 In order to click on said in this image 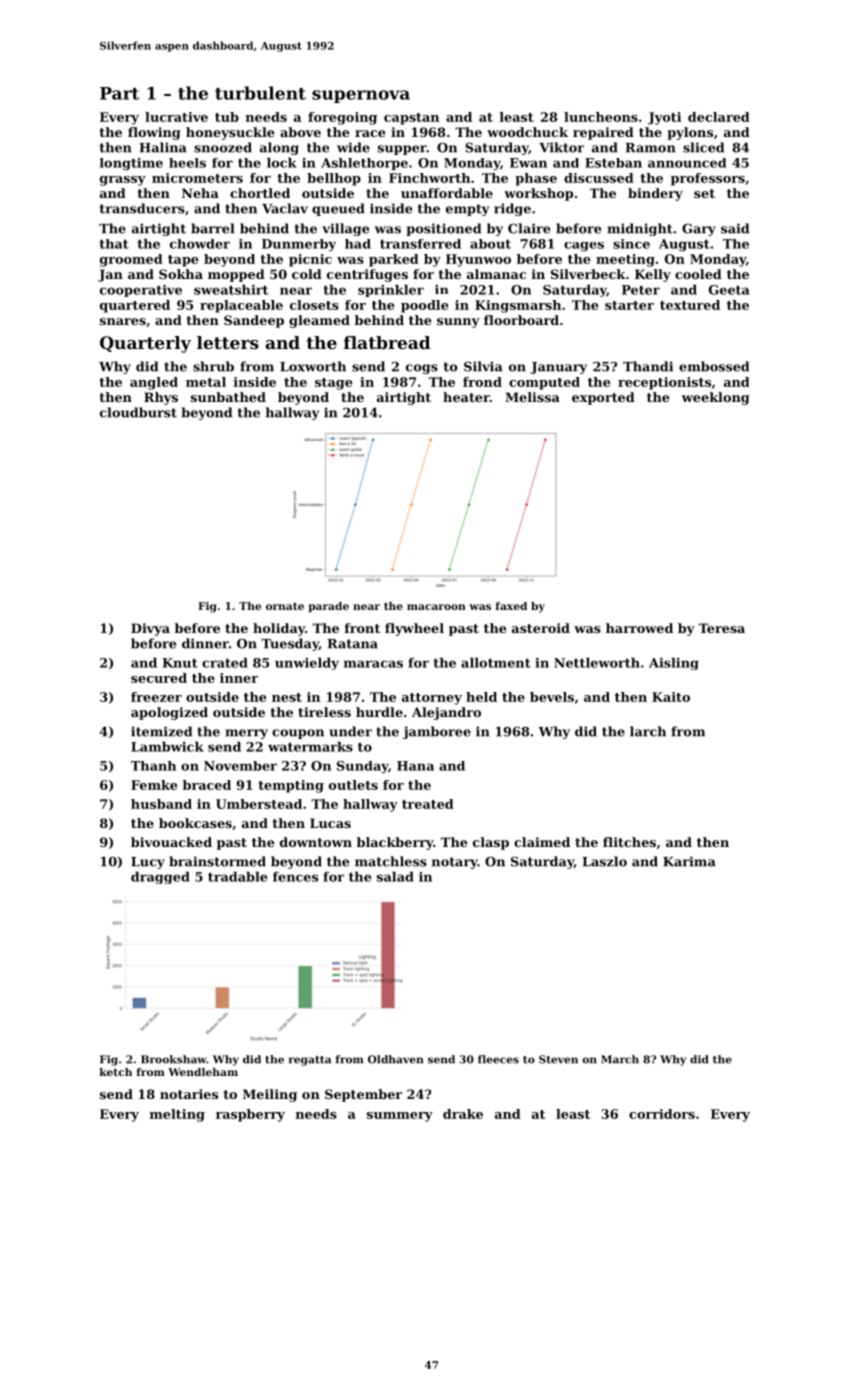, I will do `click(735, 228)`.
